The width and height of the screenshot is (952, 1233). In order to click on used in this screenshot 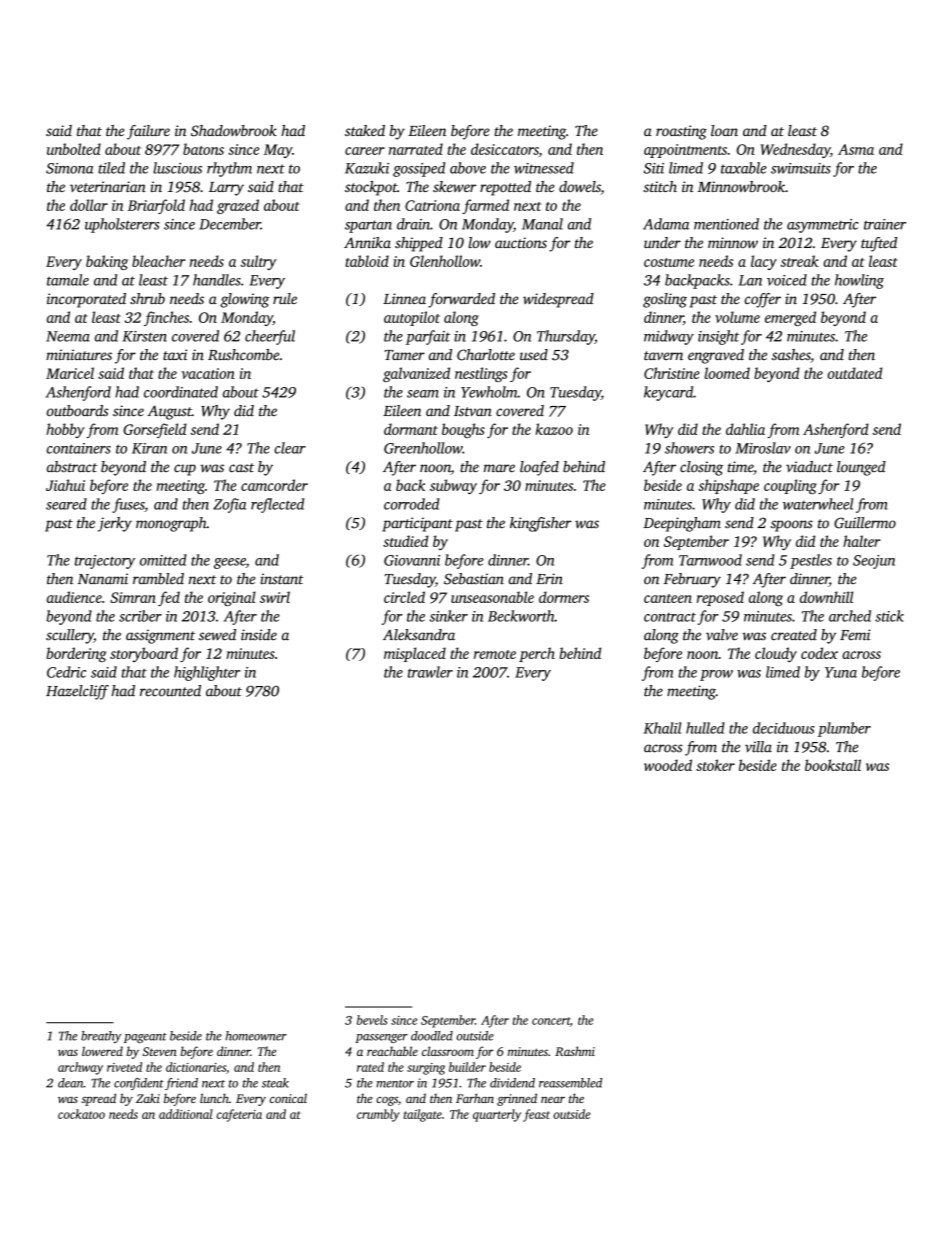, I will do `click(534, 354)`.
